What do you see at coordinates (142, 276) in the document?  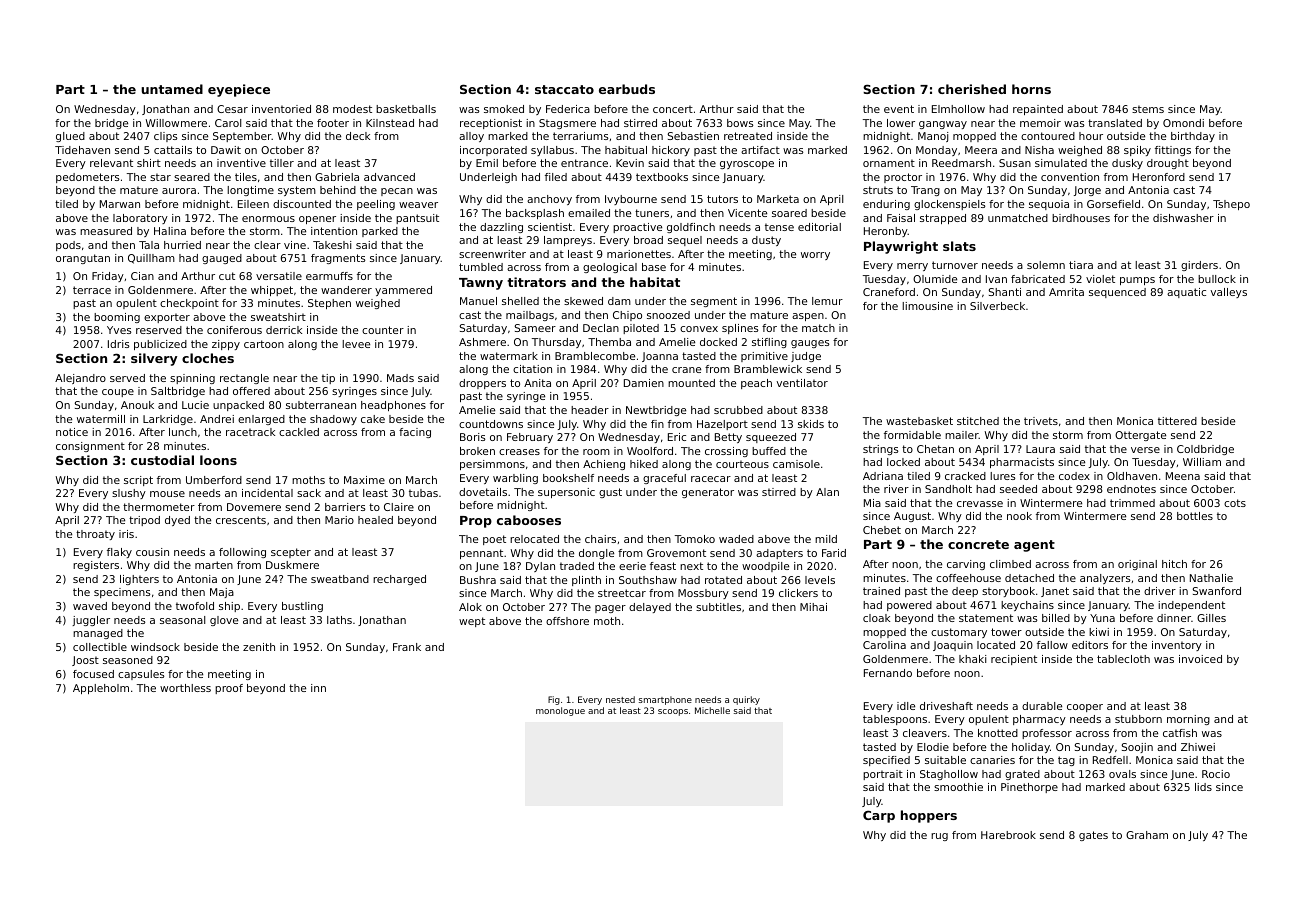 I see `Cian` at bounding box center [142, 276].
